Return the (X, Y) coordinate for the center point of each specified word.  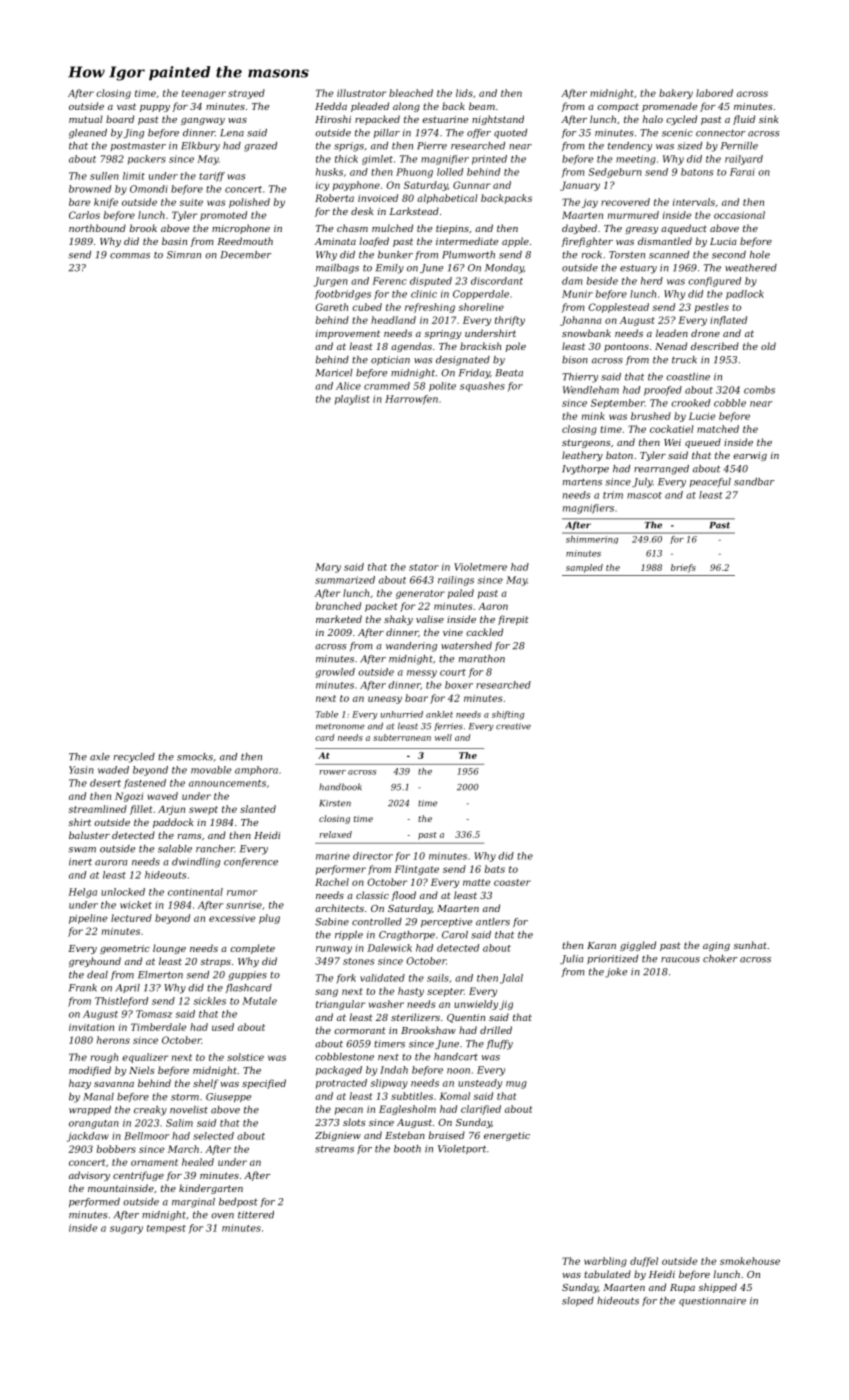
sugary (126, 1230)
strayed (246, 94)
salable (175, 849)
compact (618, 107)
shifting (508, 715)
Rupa (682, 1288)
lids (464, 93)
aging (716, 946)
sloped (578, 1301)
